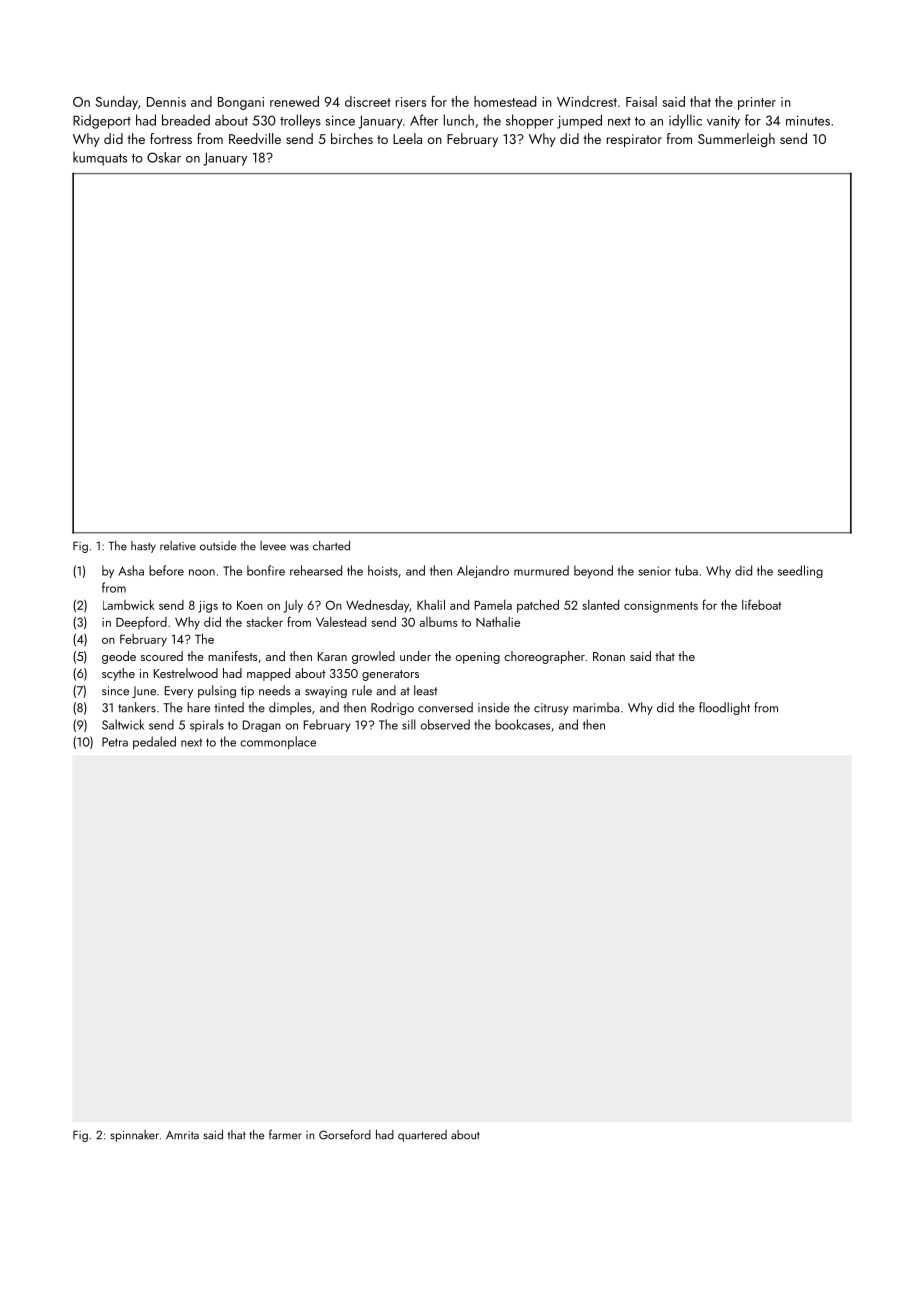 This document has width=924, height=1308. Describe the element at coordinates (134, 1136) in the document. I see `spinnaker` at that location.
